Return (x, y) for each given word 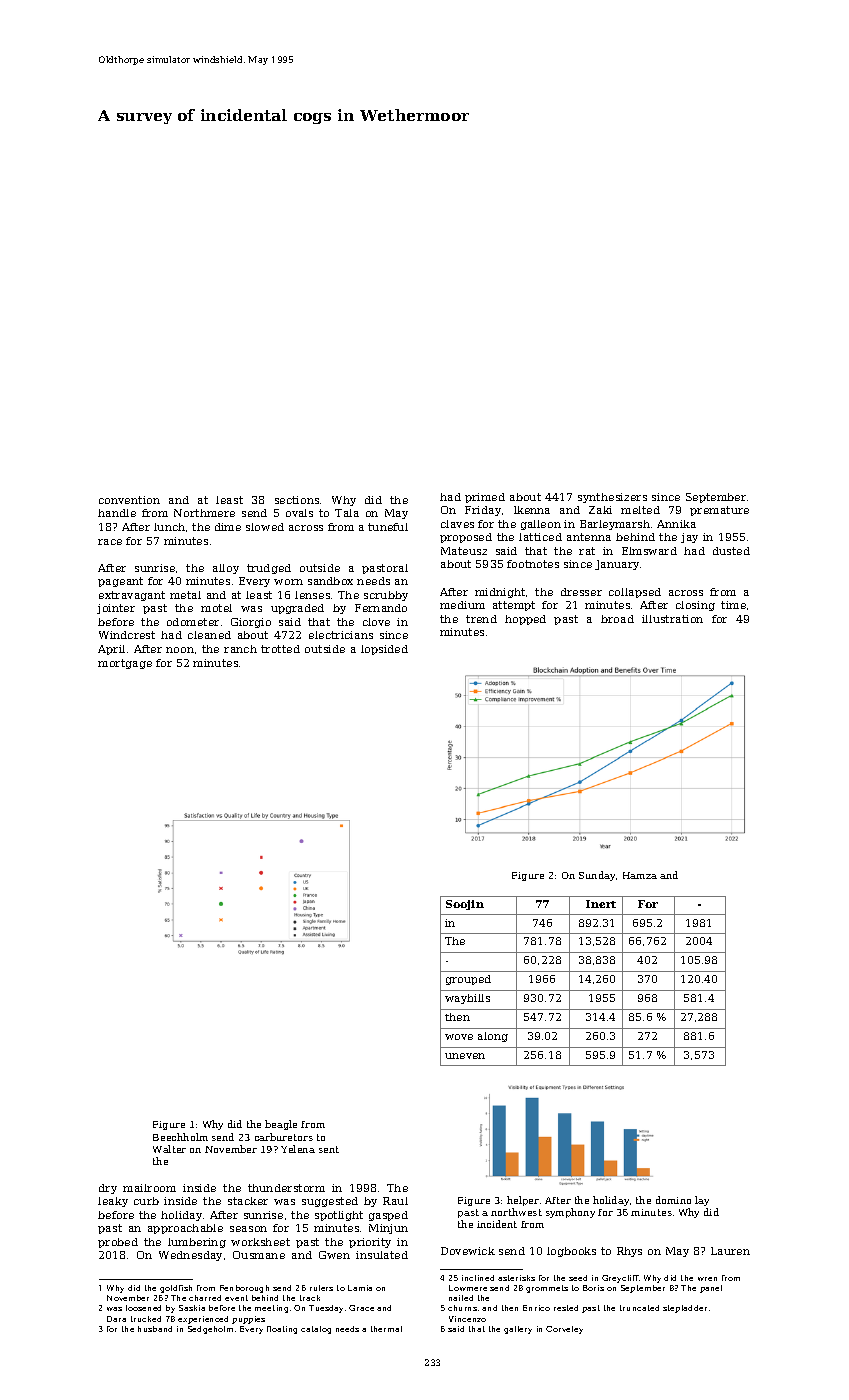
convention (129, 500)
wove (459, 1037)
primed (485, 498)
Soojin (465, 905)
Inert (601, 904)
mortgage (125, 664)
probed (118, 1243)
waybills (467, 999)
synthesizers (612, 498)
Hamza (640, 875)
